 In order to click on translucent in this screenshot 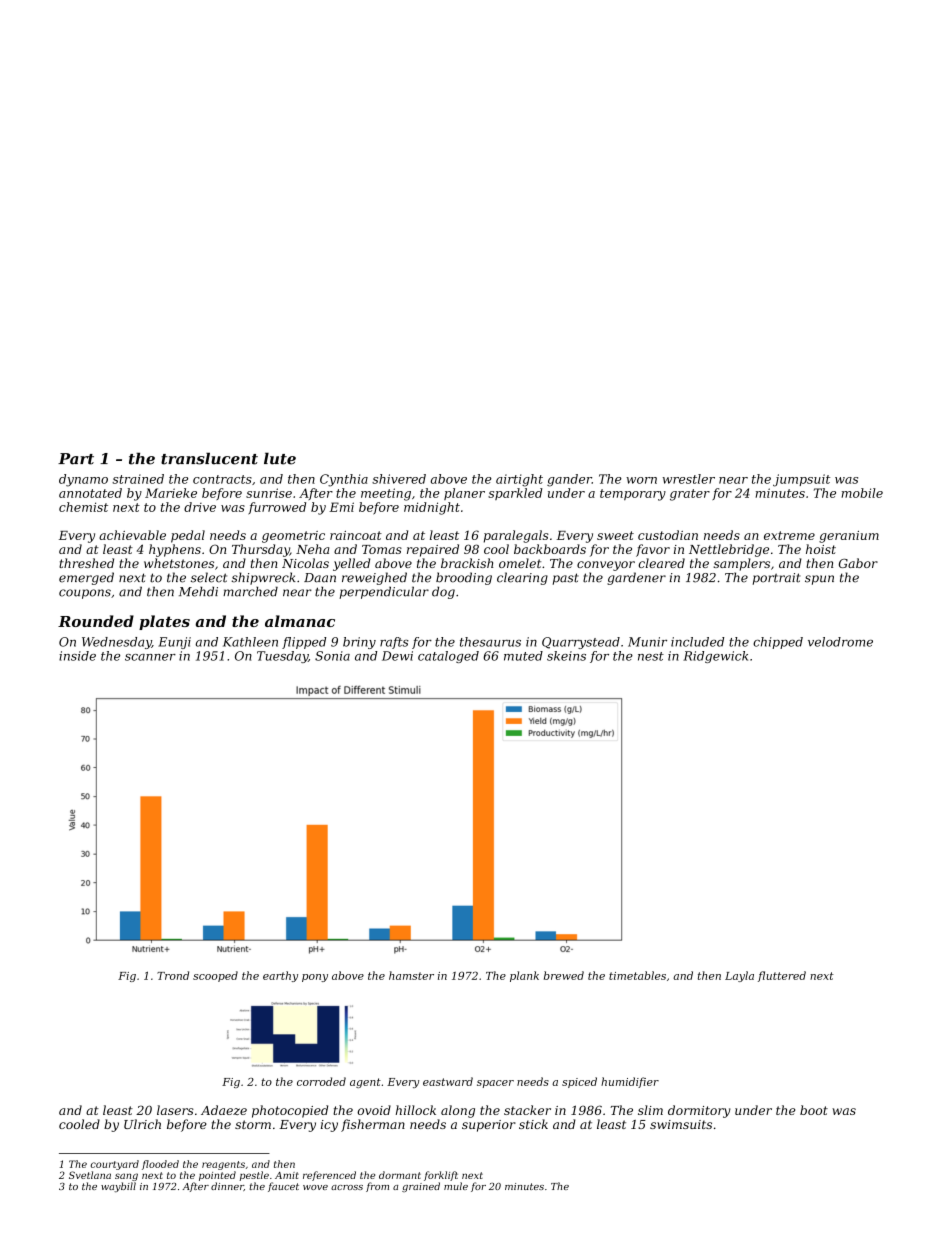, I will do `click(209, 458)`.
